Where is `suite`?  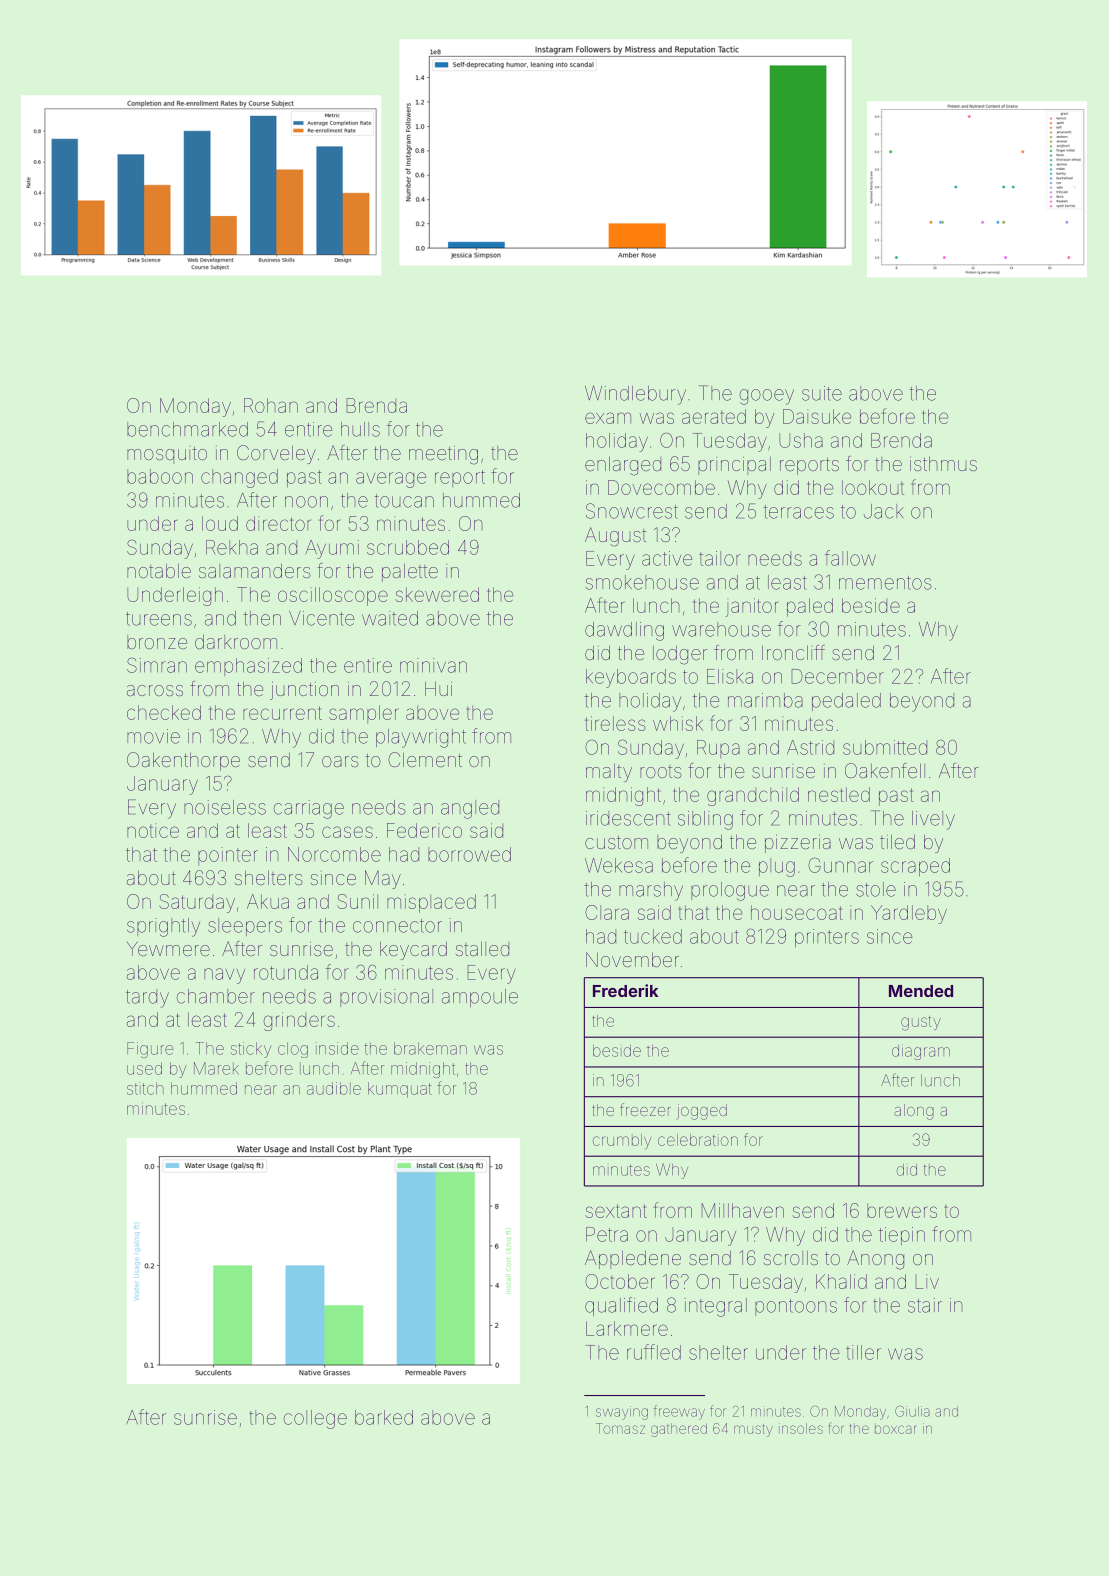 suite is located at coordinates (822, 393).
